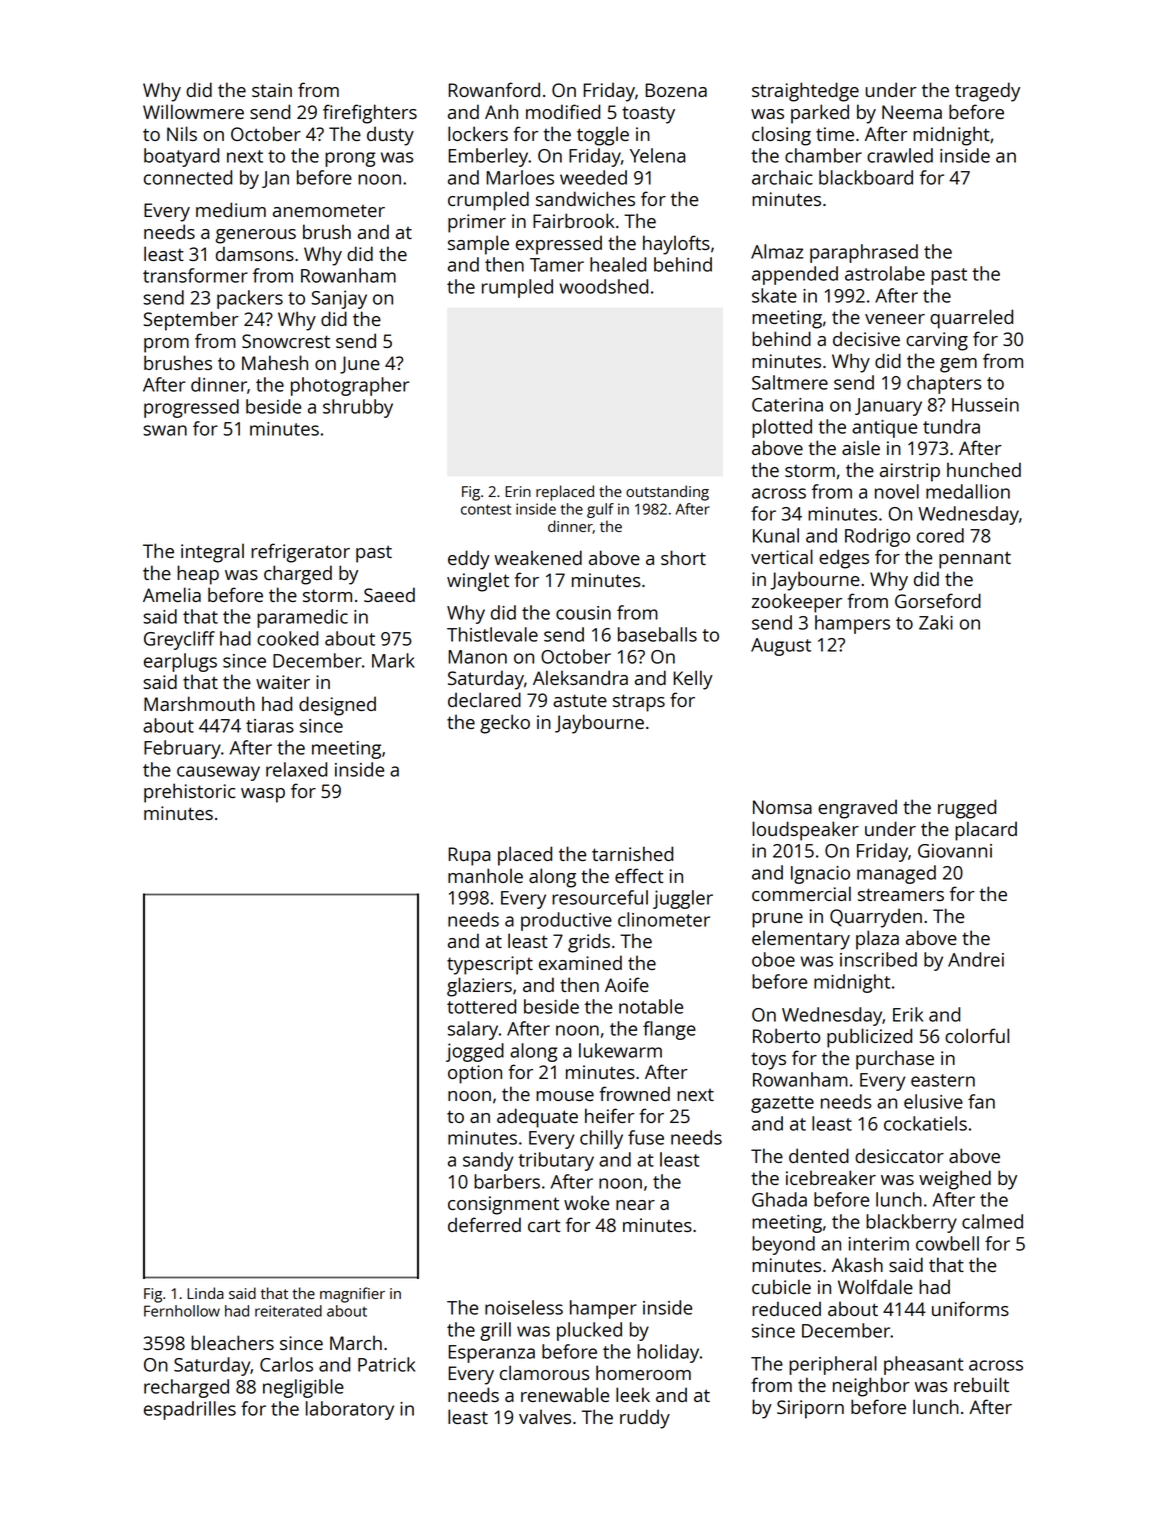  I want to click on stain, so click(272, 90).
